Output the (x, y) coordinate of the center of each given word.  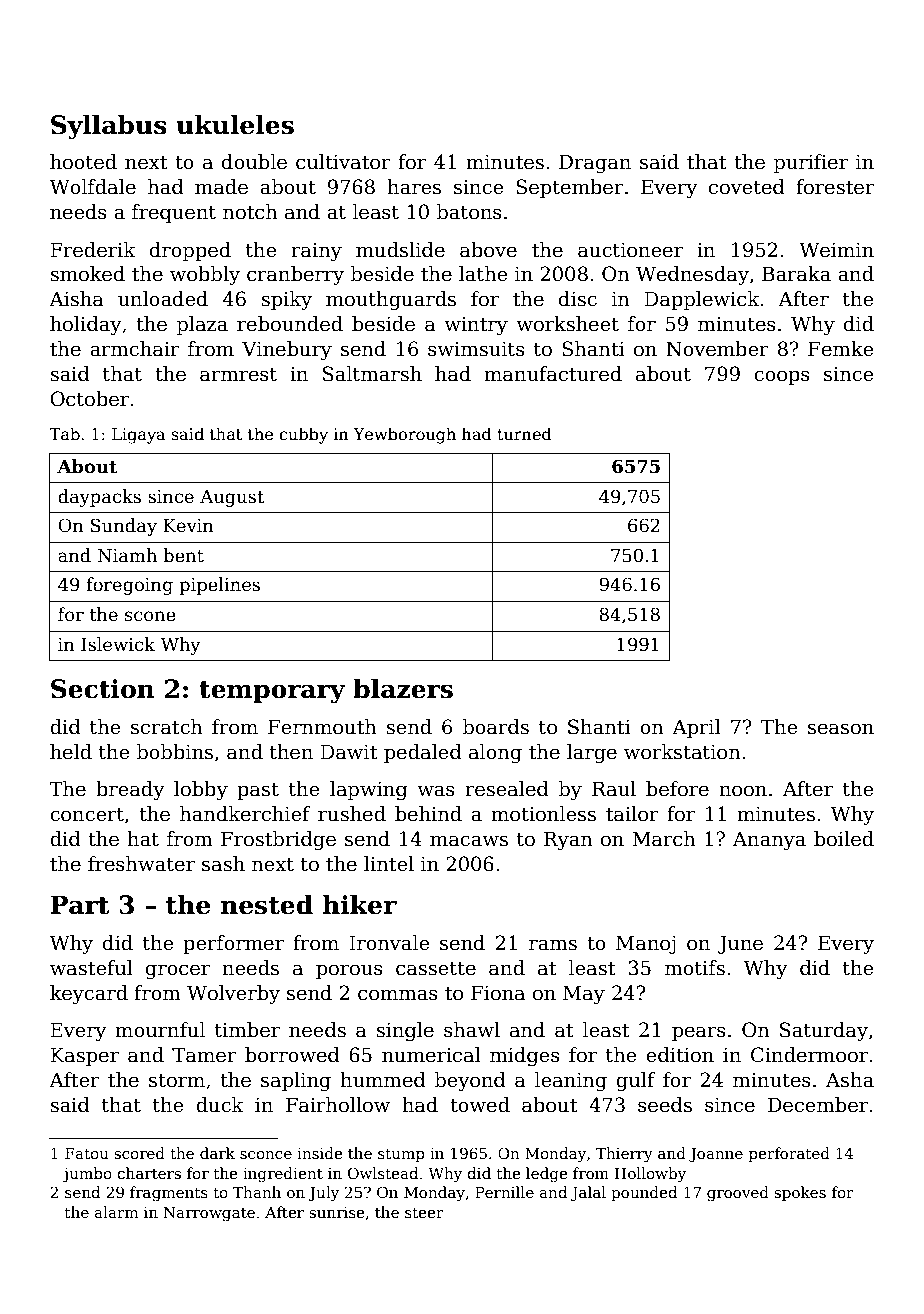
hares (414, 187)
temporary (272, 692)
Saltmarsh (372, 374)
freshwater (141, 864)
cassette (436, 969)
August (232, 498)
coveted (747, 187)
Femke (841, 349)
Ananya (769, 841)
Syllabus (109, 127)
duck (220, 1105)
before (677, 789)
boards (496, 727)
